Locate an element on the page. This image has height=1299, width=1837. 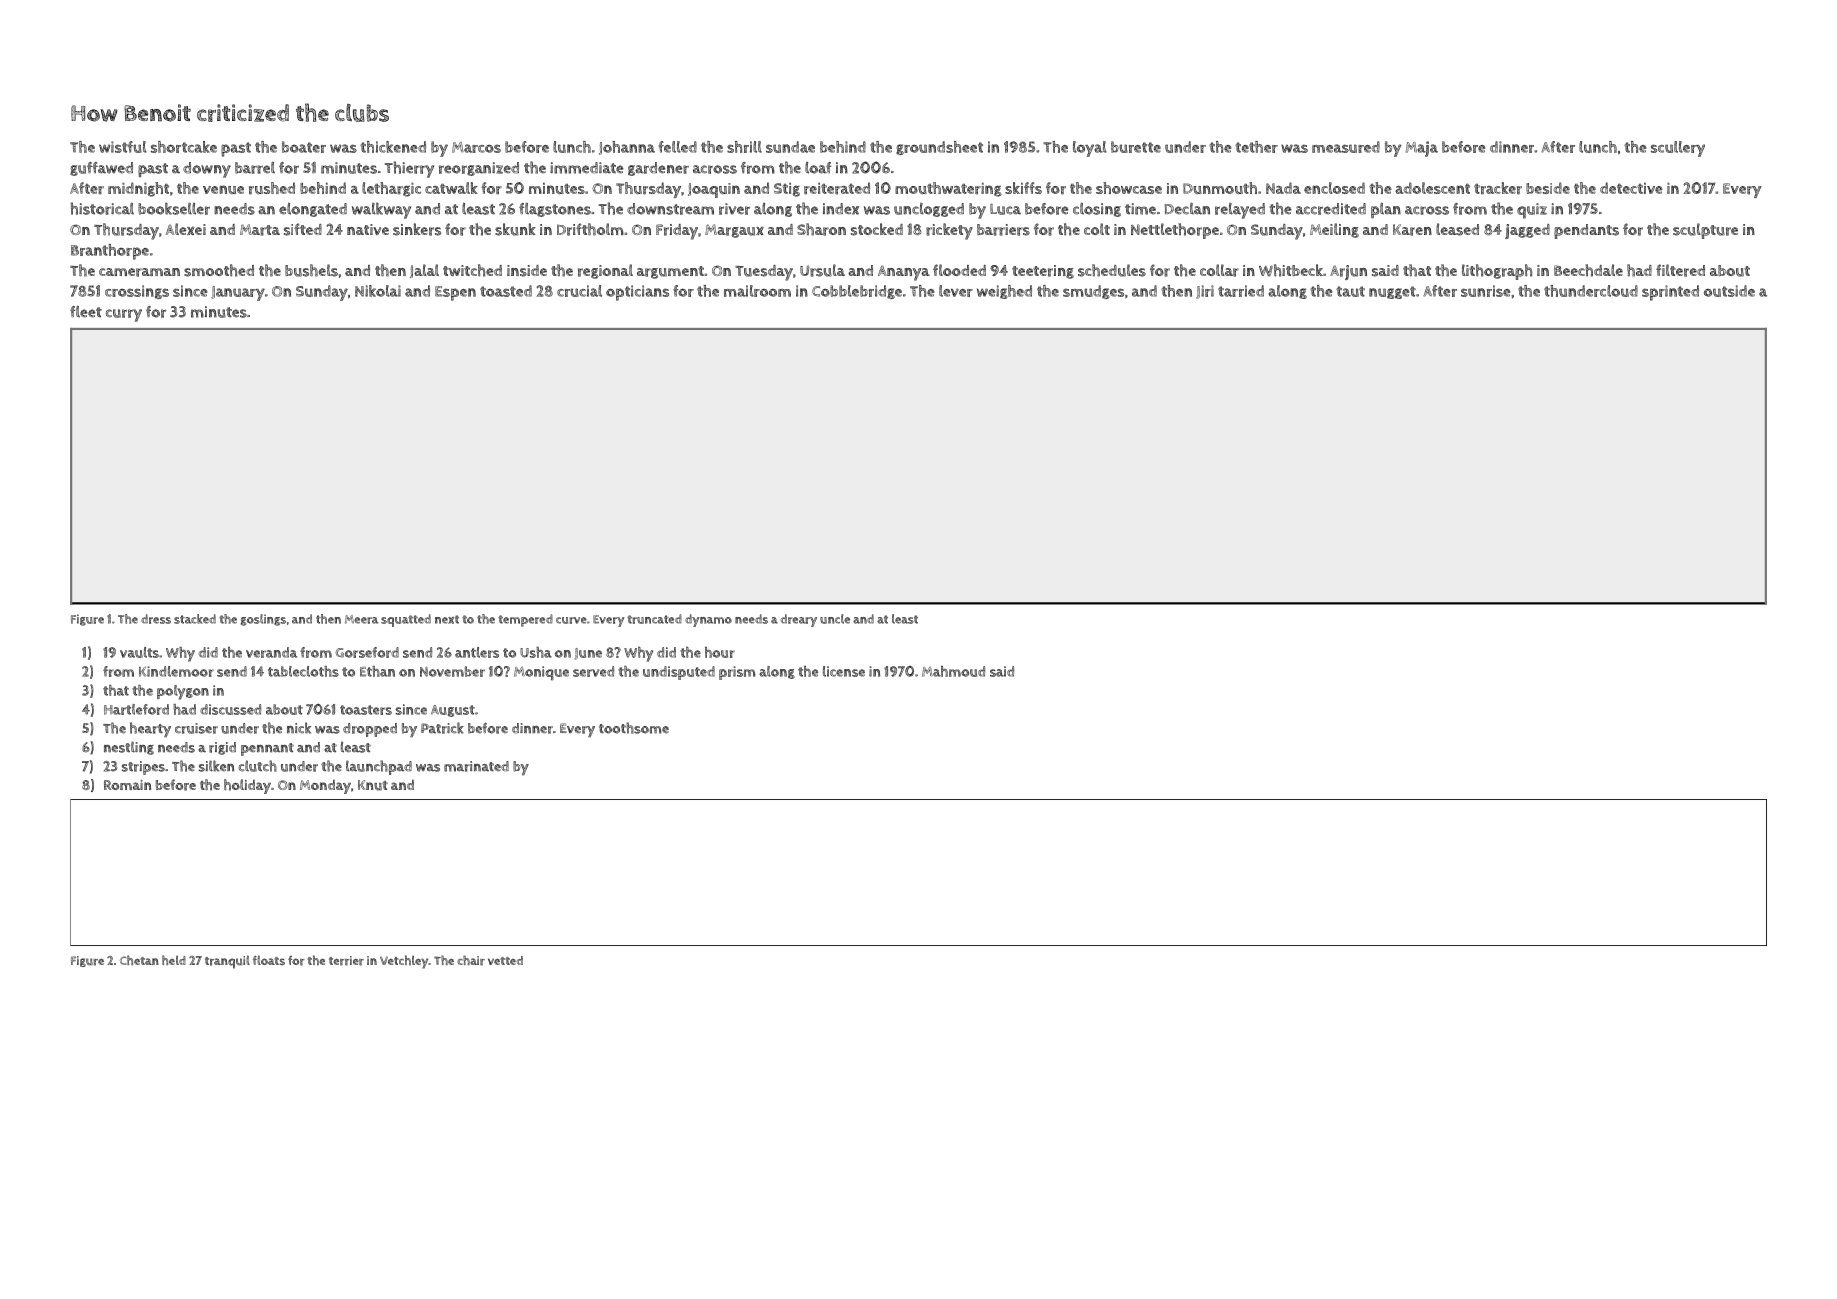
tether is located at coordinates (1256, 147).
